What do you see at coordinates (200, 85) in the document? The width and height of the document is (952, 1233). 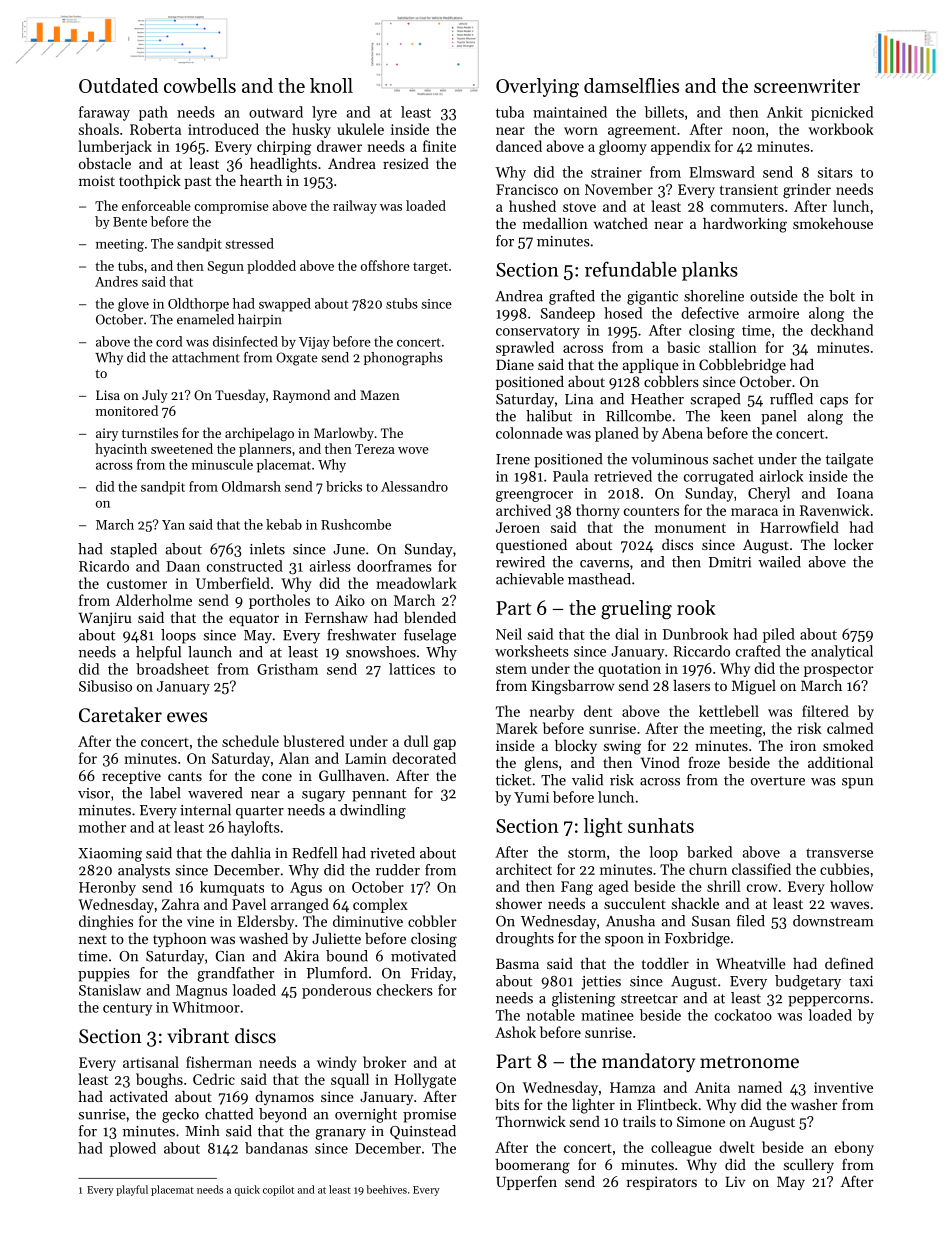 I see `cowbells` at bounding box center [200, 85].
